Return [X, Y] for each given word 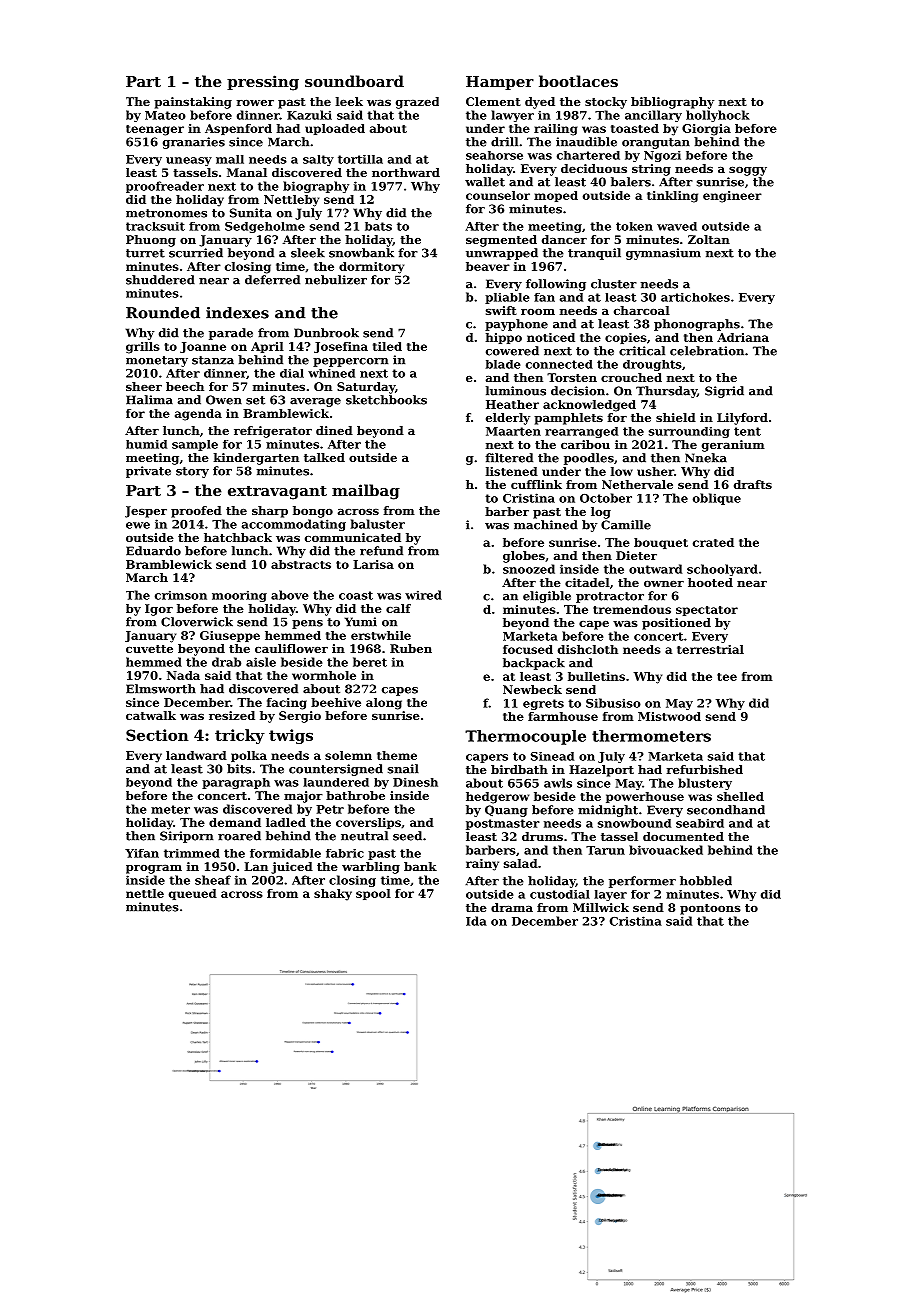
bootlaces [578, 81]
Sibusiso [613, 703]
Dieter [636, 555]
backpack [534, 664]
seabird [700, 823]
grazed [417, 103]
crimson [181, 595]
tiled [387, 346]
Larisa [373, 564]
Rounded [163, 313]
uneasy [189, 161]
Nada [183, 675]
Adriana [743, 337]
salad [521, 863]
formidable [285, 853]
